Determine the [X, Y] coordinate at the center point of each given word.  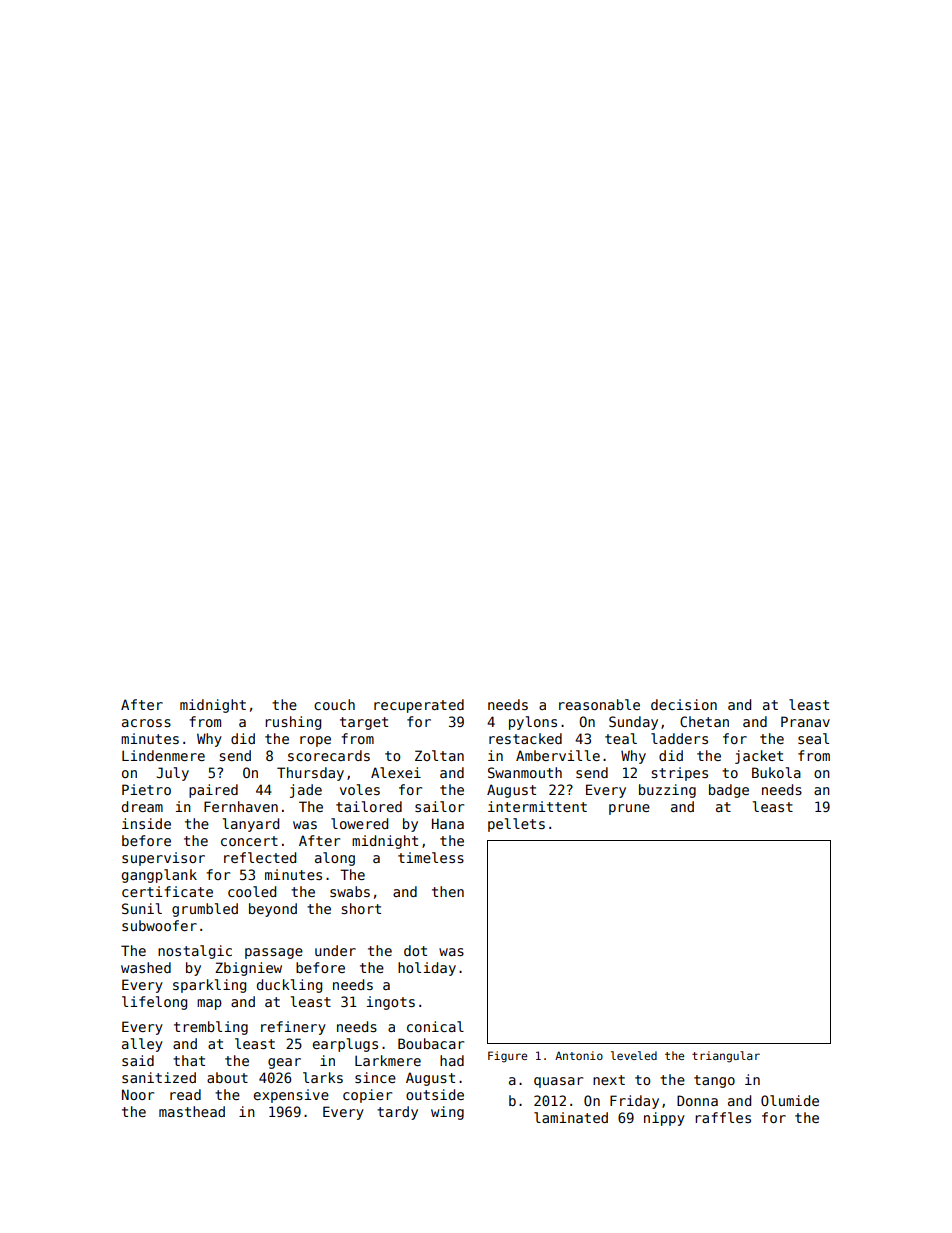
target [364, 723]
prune [629, 809]
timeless [431, 857]
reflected [260, 857]
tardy [397, 1113]
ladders [679, 738]
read [185, 1094]
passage [274, 953]
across [146, 723]
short [361, 908]
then [448, 891]
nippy [664, 1119]
